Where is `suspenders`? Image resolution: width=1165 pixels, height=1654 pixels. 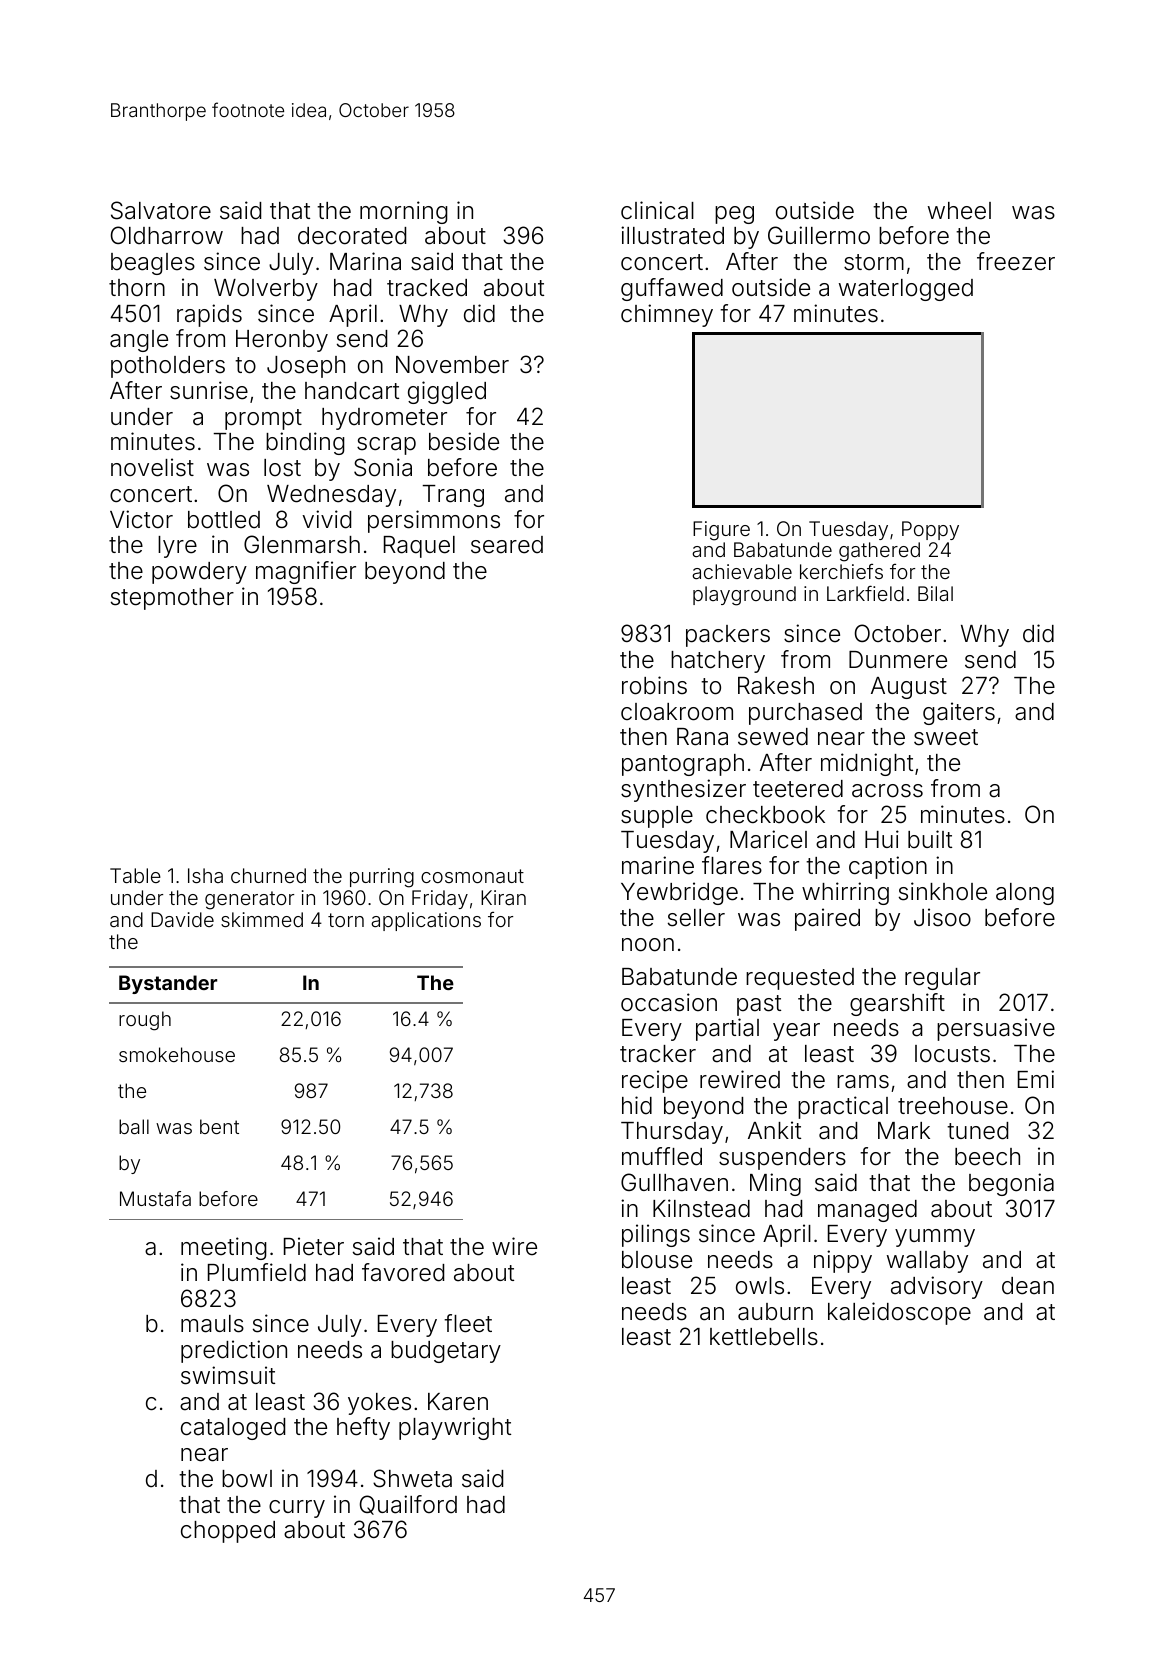 suspenders is located at coordinates (782, 1159).
